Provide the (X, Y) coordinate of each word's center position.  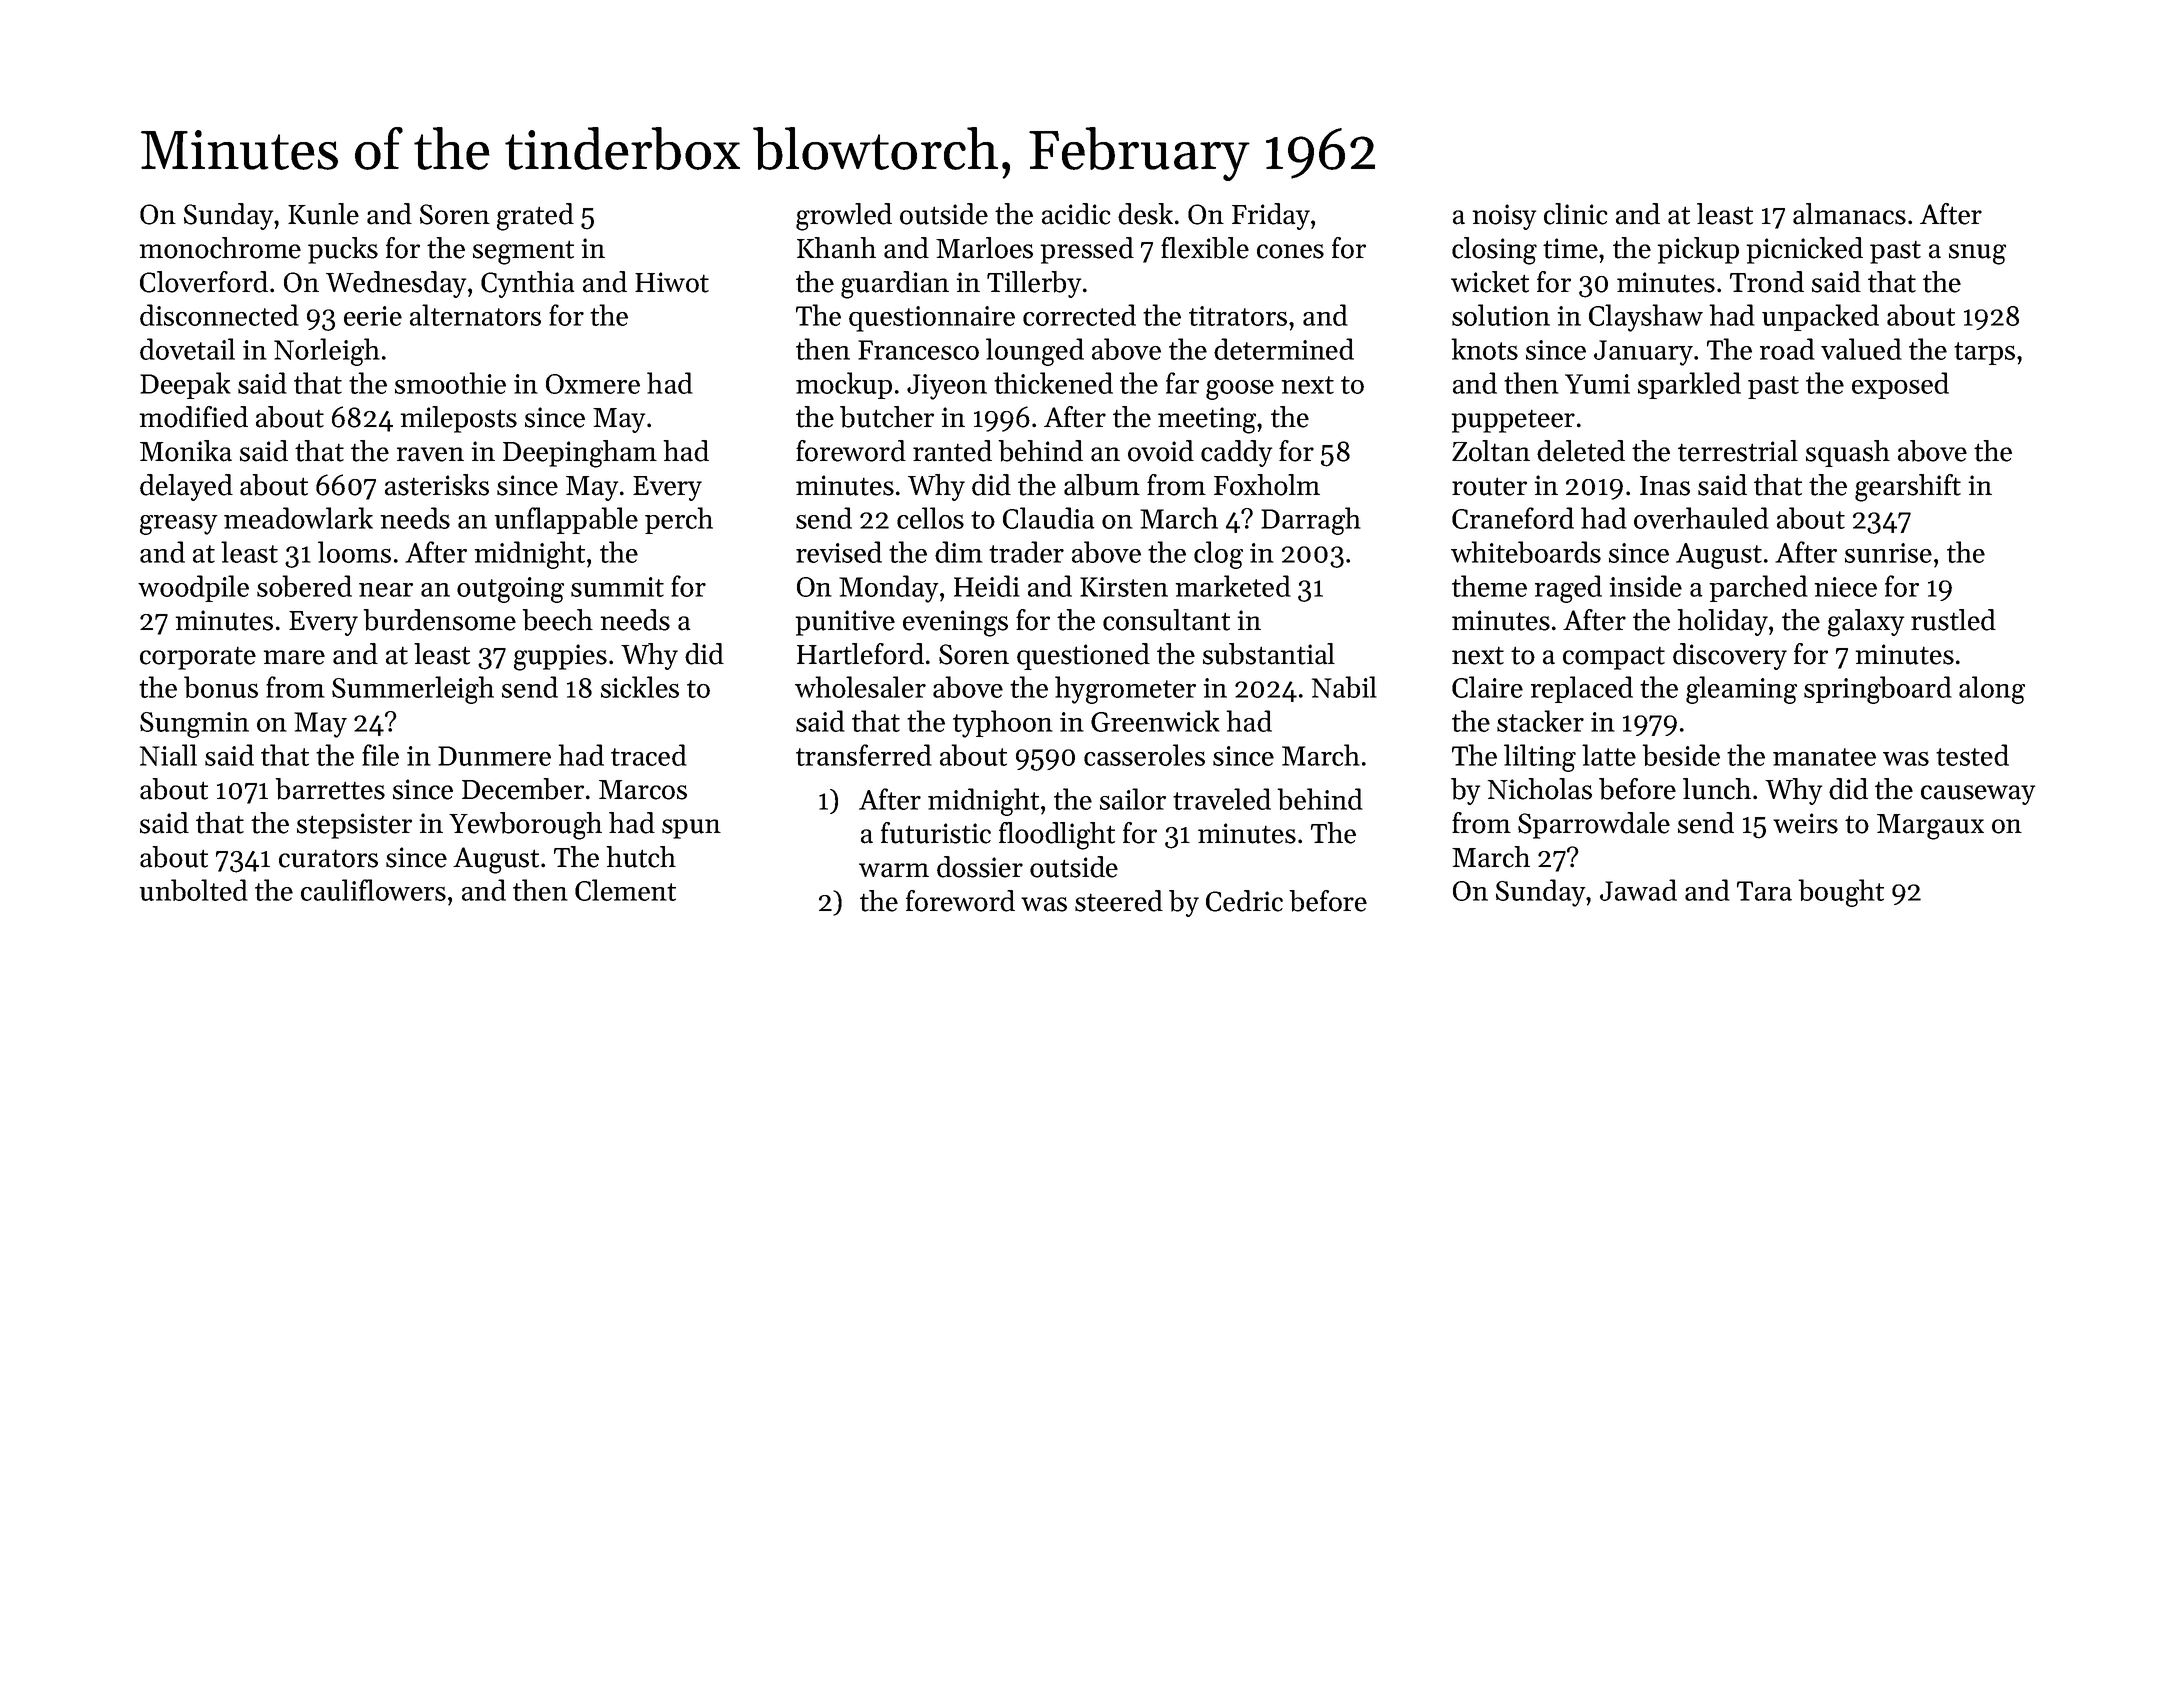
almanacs (1849, 214)
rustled (1953, 620)
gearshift (1908, 488)
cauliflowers (373, 890)
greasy (178, 525)
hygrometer (1125, 690)
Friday (1271, 216)
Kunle (323, 214)
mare (294, 657)
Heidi (987, 586)
